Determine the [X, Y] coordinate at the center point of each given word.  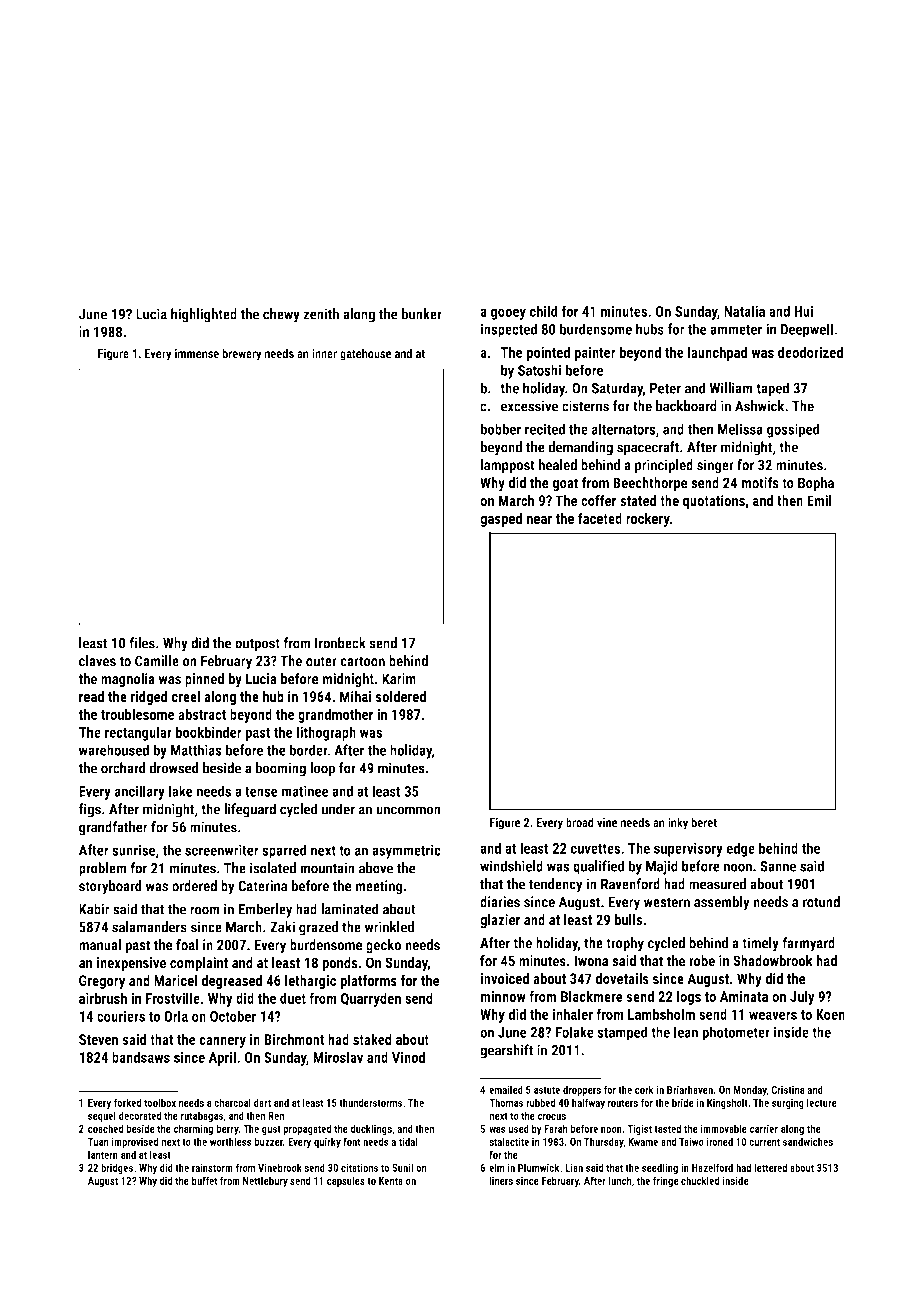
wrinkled [389, 927]
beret [704, 822]
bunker [422, 314]
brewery [241, 354]
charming [193, 1129]
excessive [529, 406]
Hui [803, 311]
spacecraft [648, 448]
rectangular [138, 733]
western [667, 902]
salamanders [149, 927]
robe [702, 961]
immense [197, 353]
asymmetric [406, 851]
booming [281, 769]
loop [322, 769]
